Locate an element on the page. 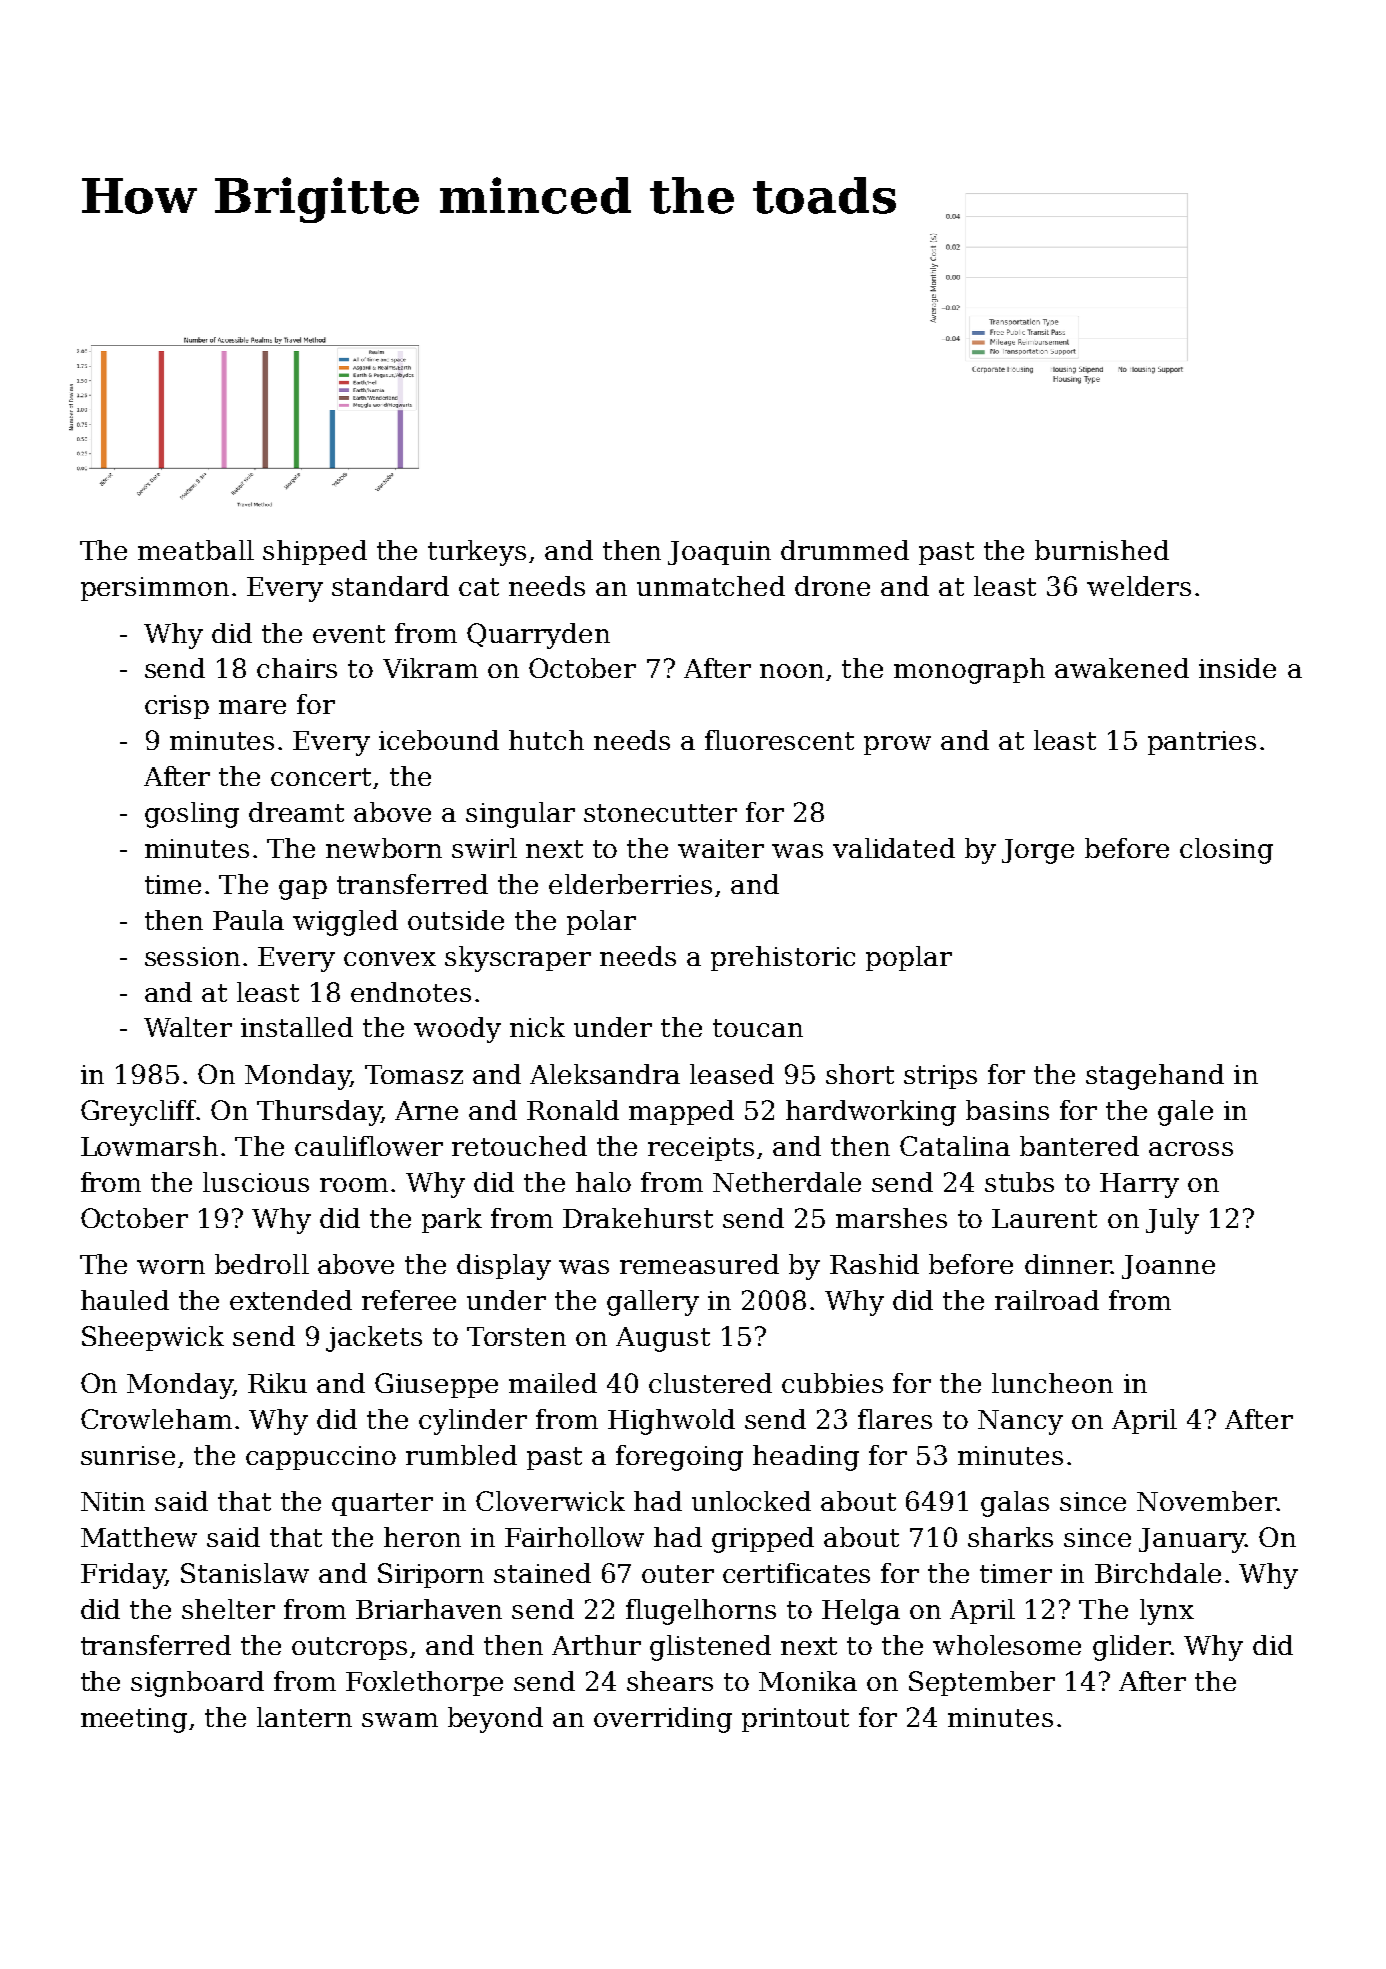 Image resolution: width=1386 pixels, height=1969 pixels. poplar is located at coordinates (909, 958).
